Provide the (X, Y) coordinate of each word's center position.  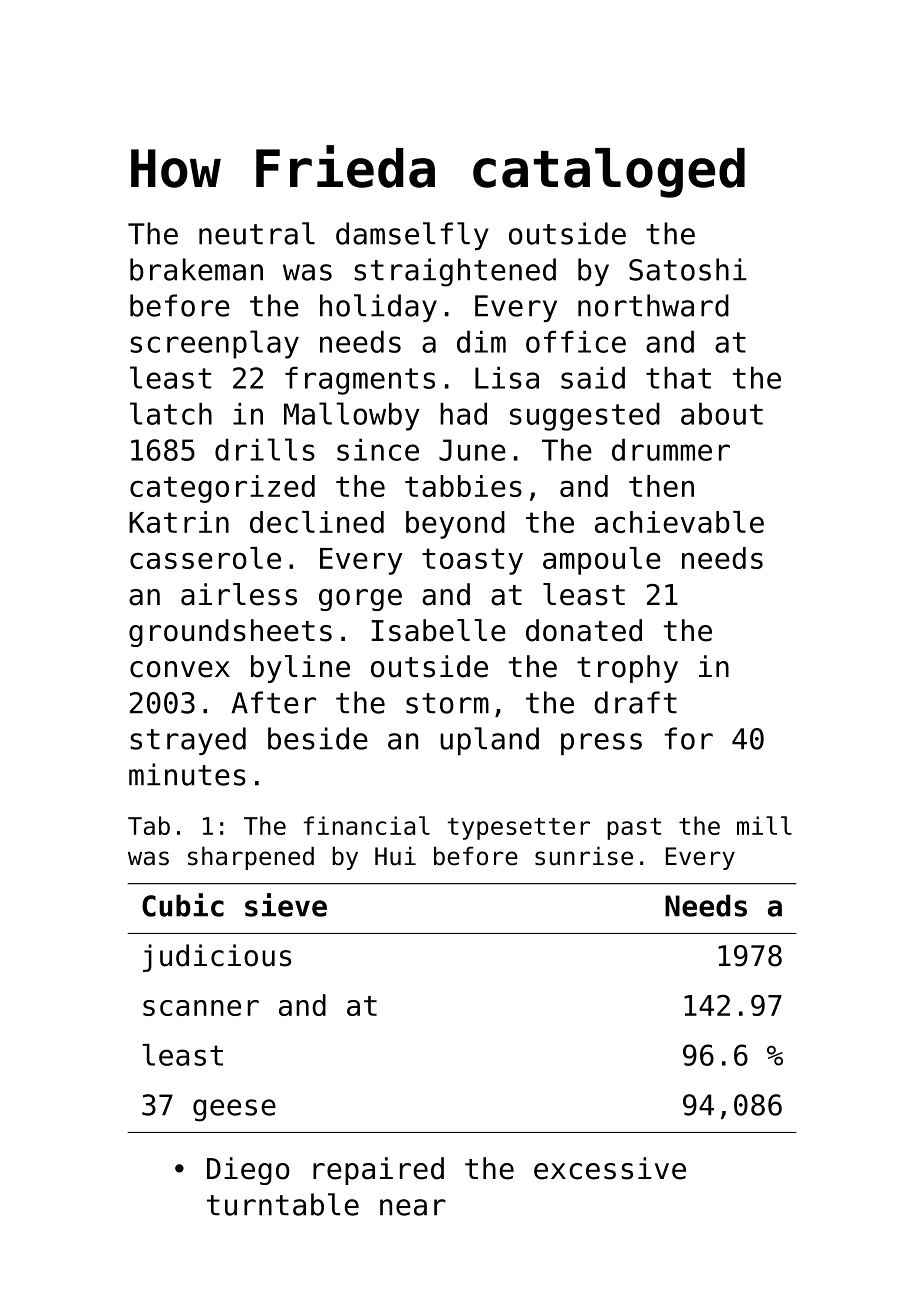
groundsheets (230, 633)
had (463, 413)
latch (171, 413)
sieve (286, 905)
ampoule (602, 561)
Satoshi (688, 269)
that (678, 377)
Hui (395, 856)
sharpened (251, 858)
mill (764, 825)
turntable (283, 1204)
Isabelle (439, 630)
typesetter (519, 829)
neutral (257, 233)
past (634, 829)
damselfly (412, 236)
